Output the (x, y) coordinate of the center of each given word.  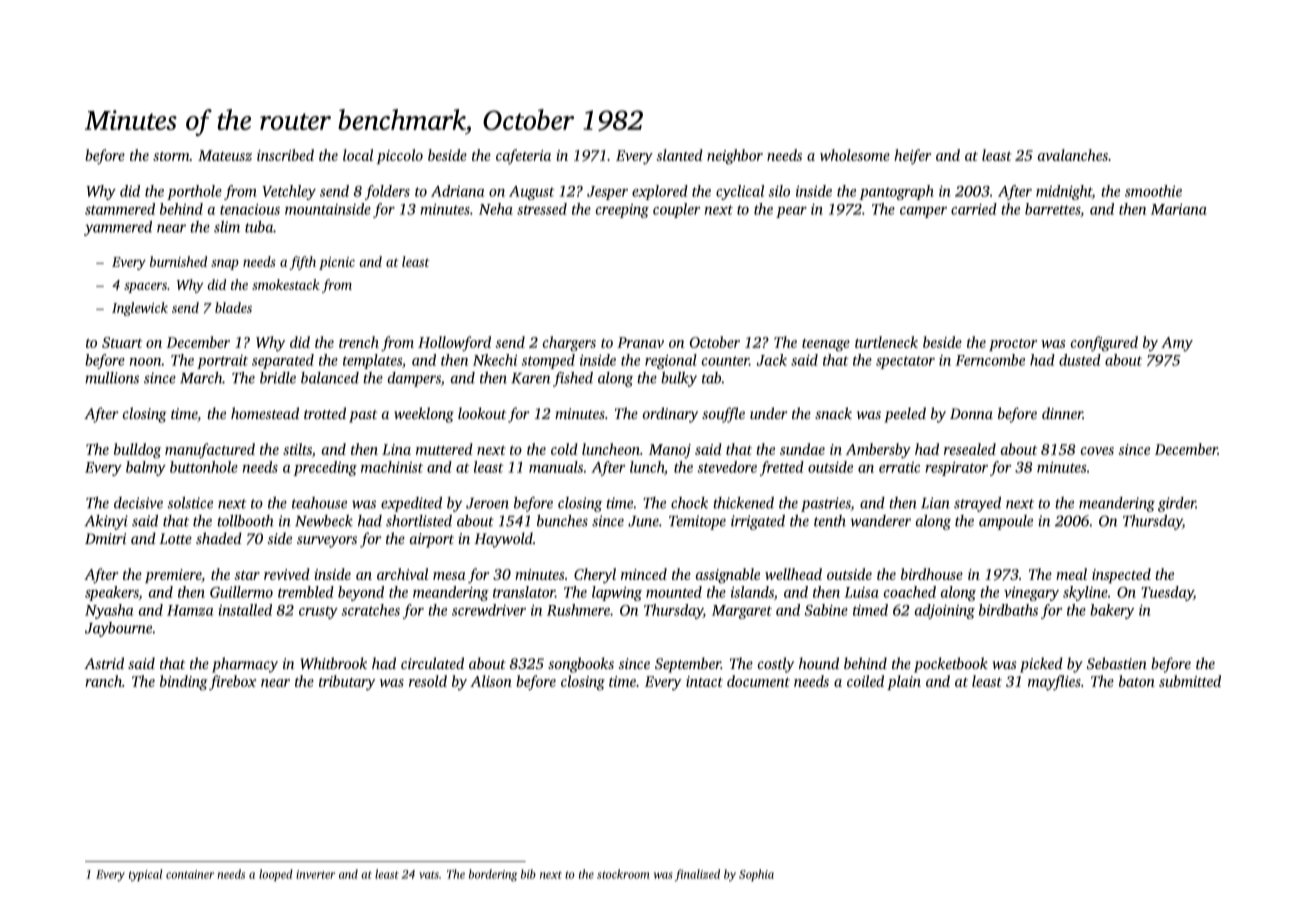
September (688, 665)
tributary (347, 683)
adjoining (945, 611)
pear (791, 212)
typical (145, 875)
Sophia (756, 875)
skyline (1085, 593)
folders (387, 192)
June (643, 521)
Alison (491, 681)
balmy (146, 468)
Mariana (1179, 209)
